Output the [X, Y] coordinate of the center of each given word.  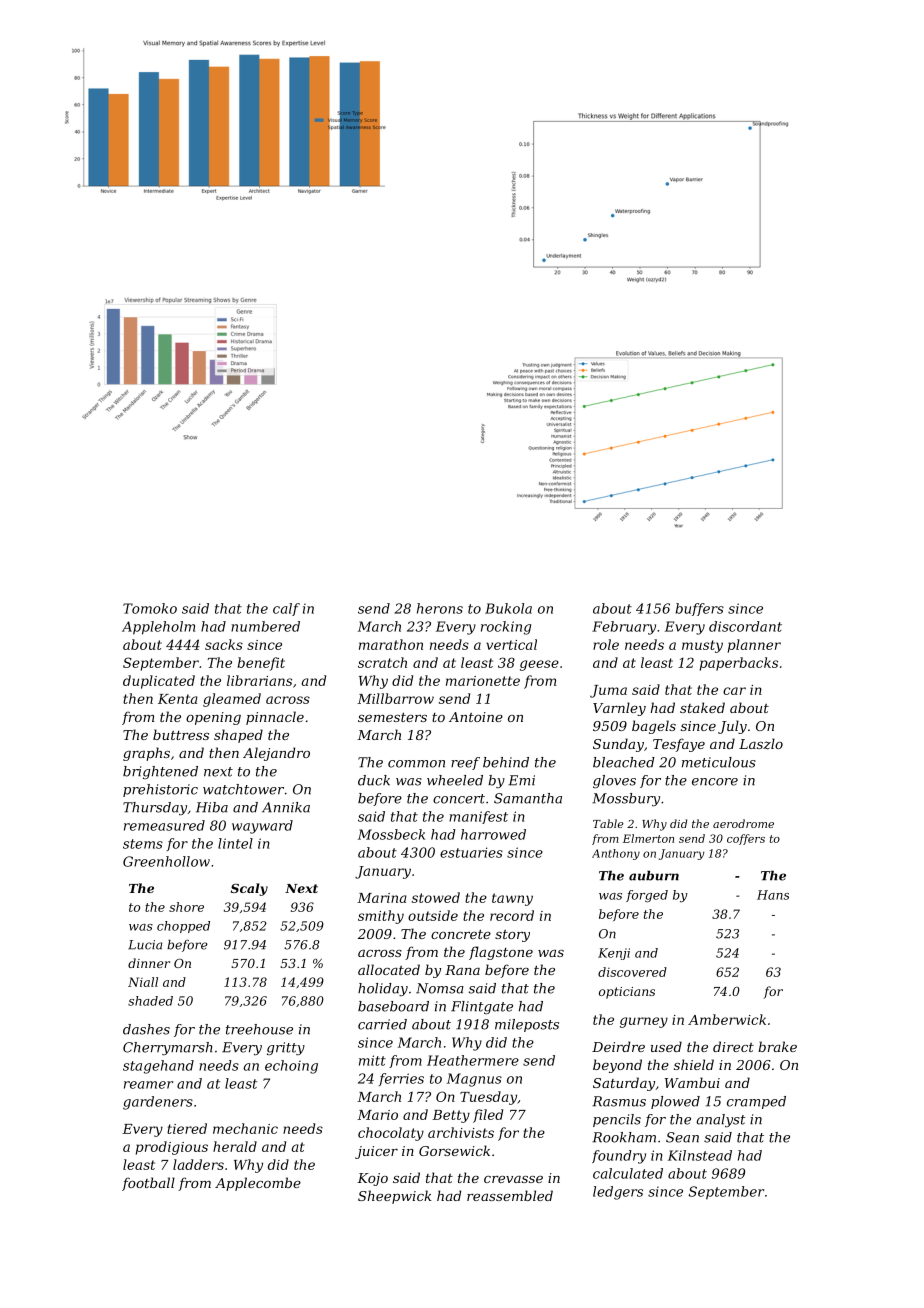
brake [777, 1046]
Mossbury [626, 799]
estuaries [471, 852]
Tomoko [150, 608]
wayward [262, 827]
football [148, 1184]
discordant [745, 626]
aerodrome [743, 823]
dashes [146, 1029]
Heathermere [473, 1060]
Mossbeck [391, 834]
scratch [382, 662]
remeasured [164, 825]
